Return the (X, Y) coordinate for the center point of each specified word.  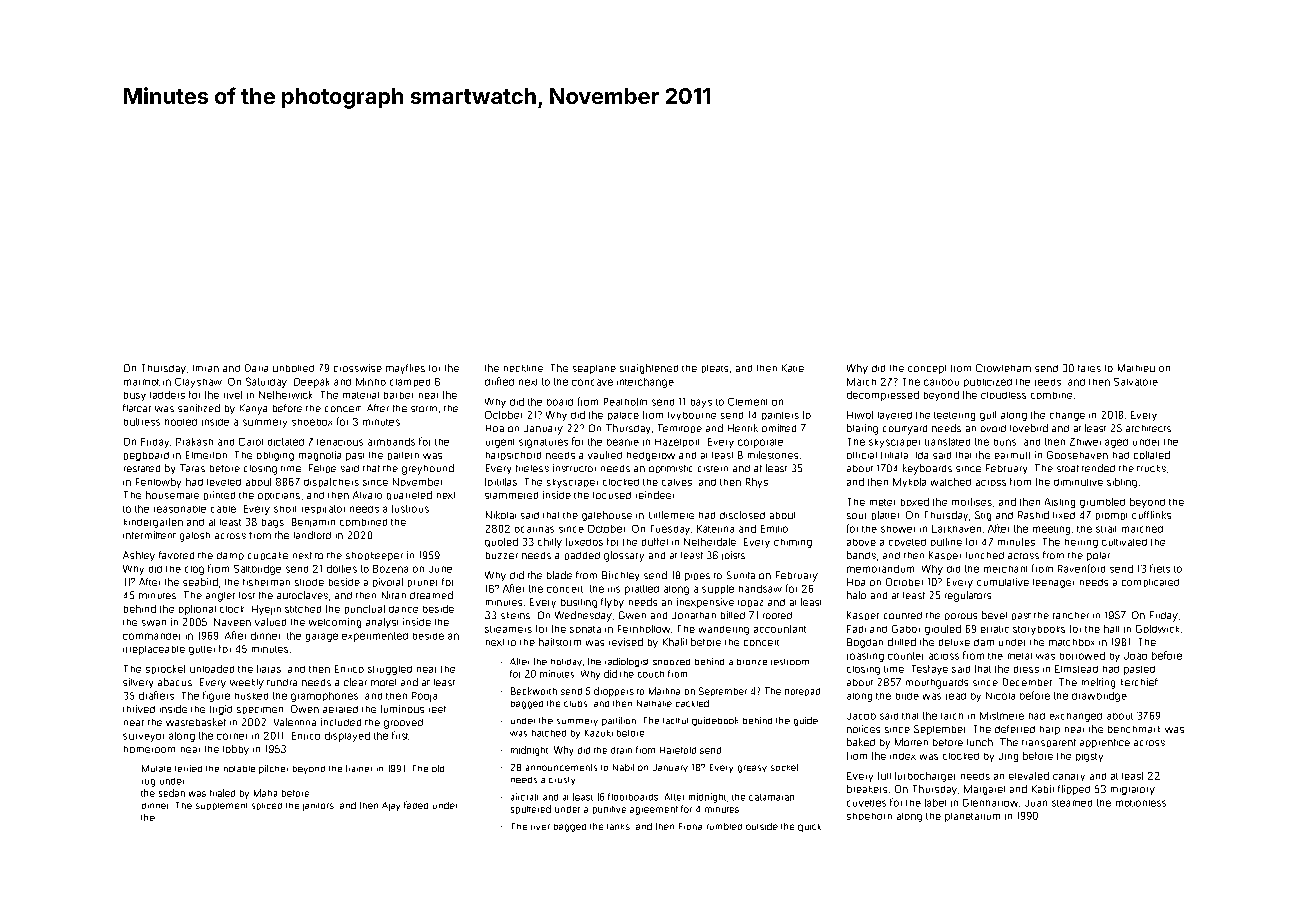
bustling (579, 603)
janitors (318, 807)
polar (1098, 556)
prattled (642, 590)
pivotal (388, 582)
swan (154, 623)
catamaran (771, 797)
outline (946, 542)
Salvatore (1136, 382)
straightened (649, 369)
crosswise (358, 368)
